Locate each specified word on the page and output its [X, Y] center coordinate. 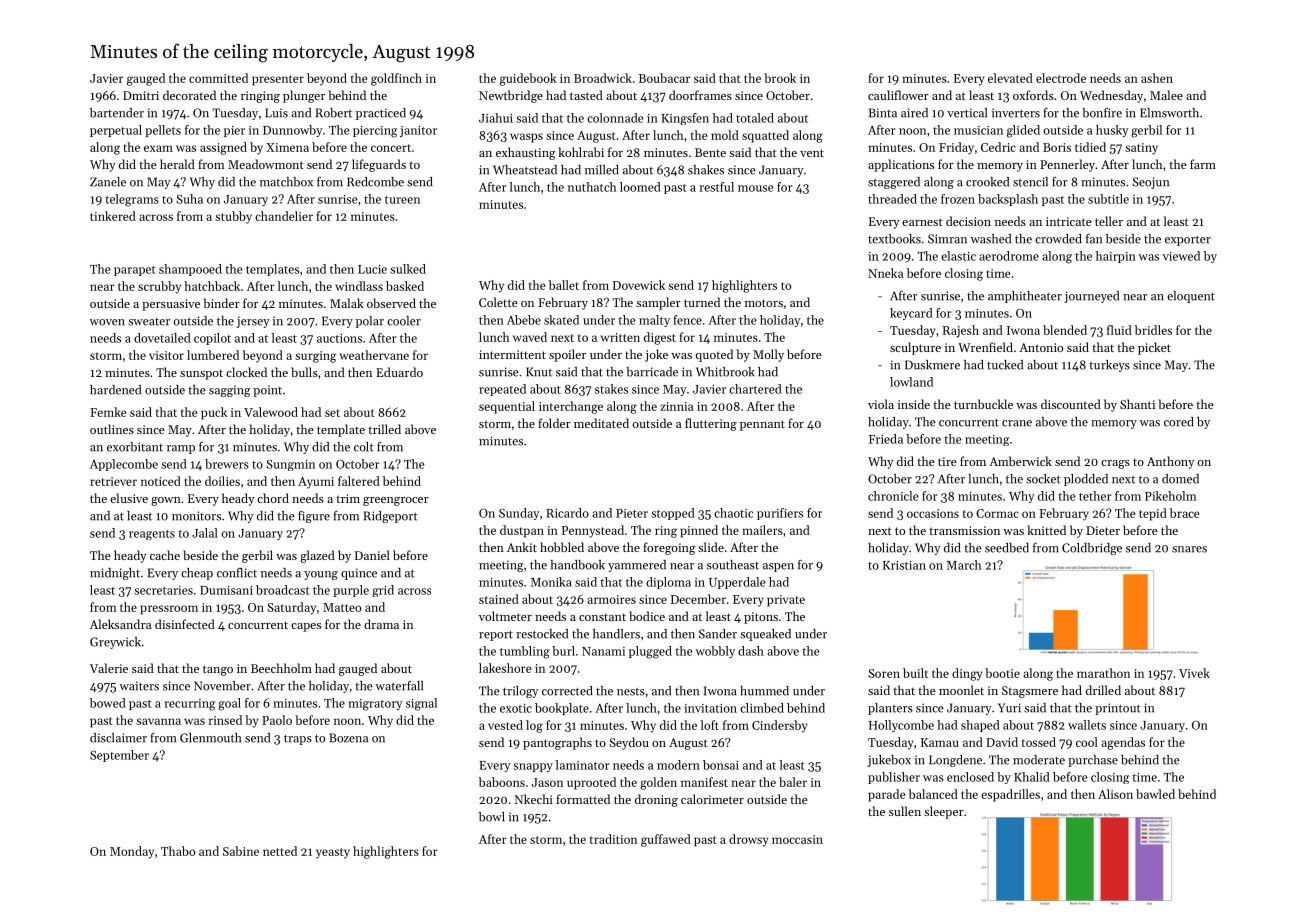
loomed [640, 187]
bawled [1155, 794]
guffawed [666, 840]
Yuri [1009, 708]
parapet [135, 271]
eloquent [1191, 297]
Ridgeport [391, 517]
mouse [755, 188]
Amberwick [1020, 461]
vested [505, 725]
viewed [1181, 256]
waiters [139, 686]
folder [554, 423]
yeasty [333, 853]
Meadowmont [266, 164]
